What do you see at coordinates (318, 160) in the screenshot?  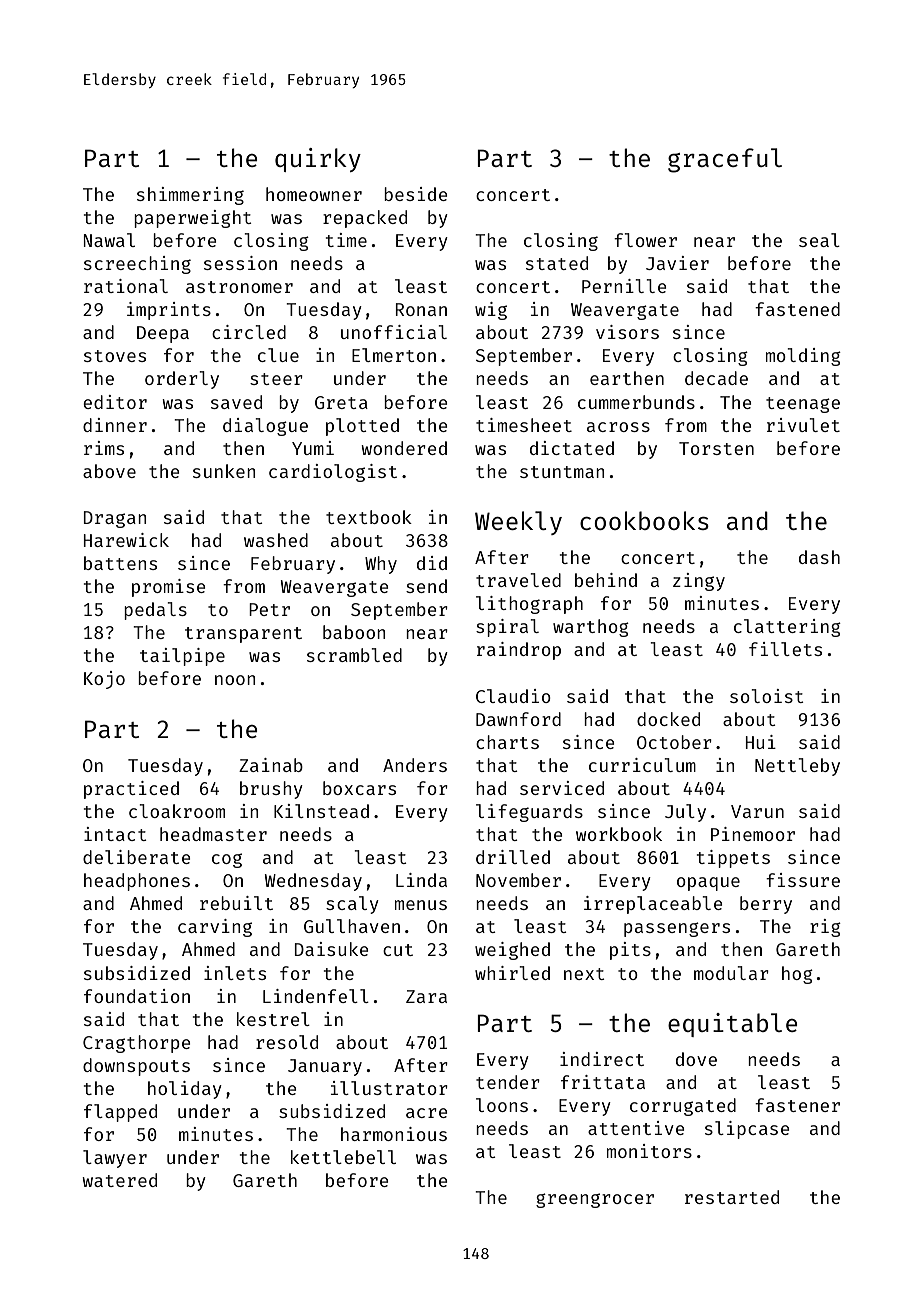 I see `quirky` at bounding box center [318, 160].
